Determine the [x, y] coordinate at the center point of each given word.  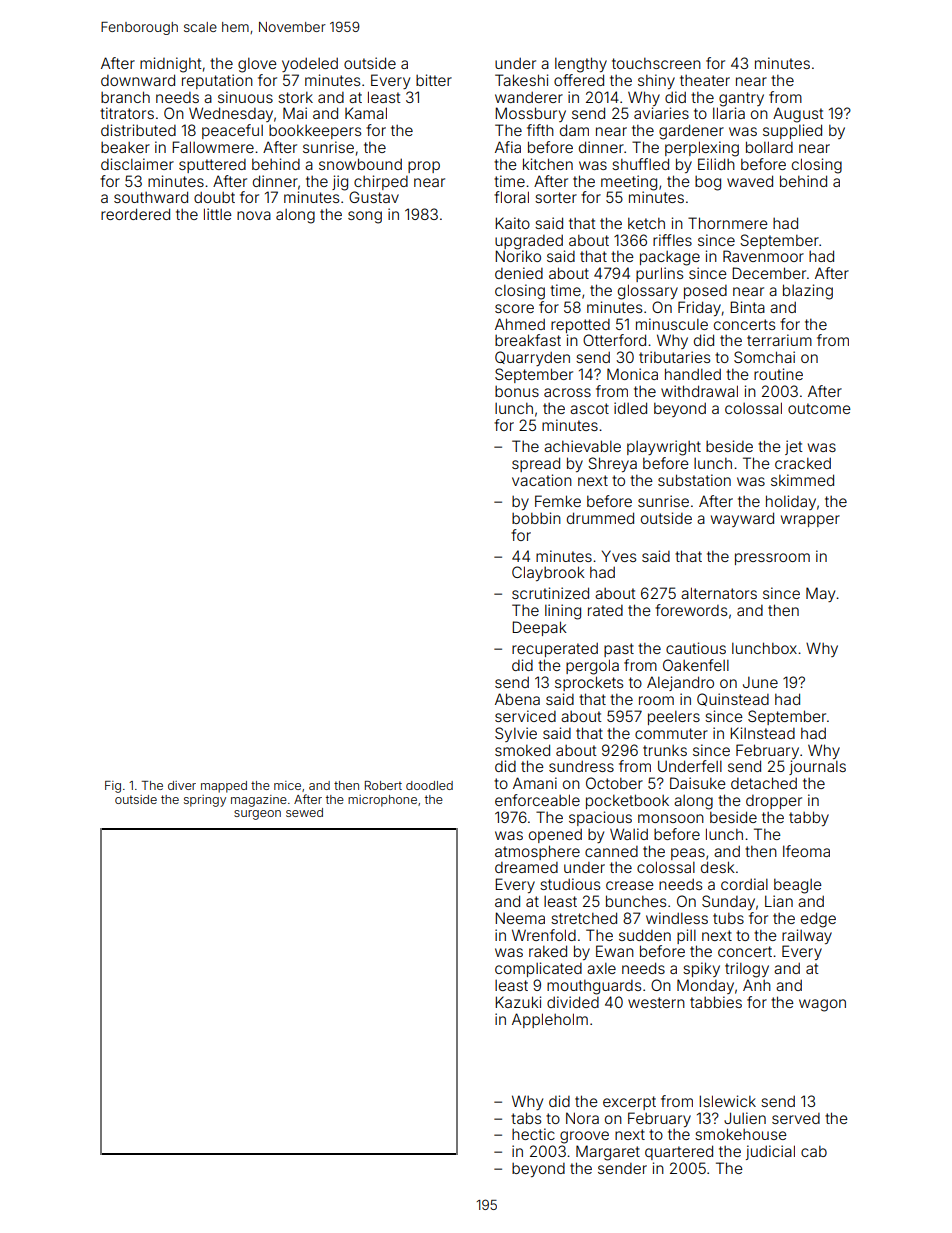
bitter [434, 80]
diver [182, 785]
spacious [600, 818]
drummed [600, 518]
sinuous [245, 97]
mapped [224, 787]
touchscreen [656, 63]
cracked [803, 463]
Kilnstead [762, 733]
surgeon [257, 815]
